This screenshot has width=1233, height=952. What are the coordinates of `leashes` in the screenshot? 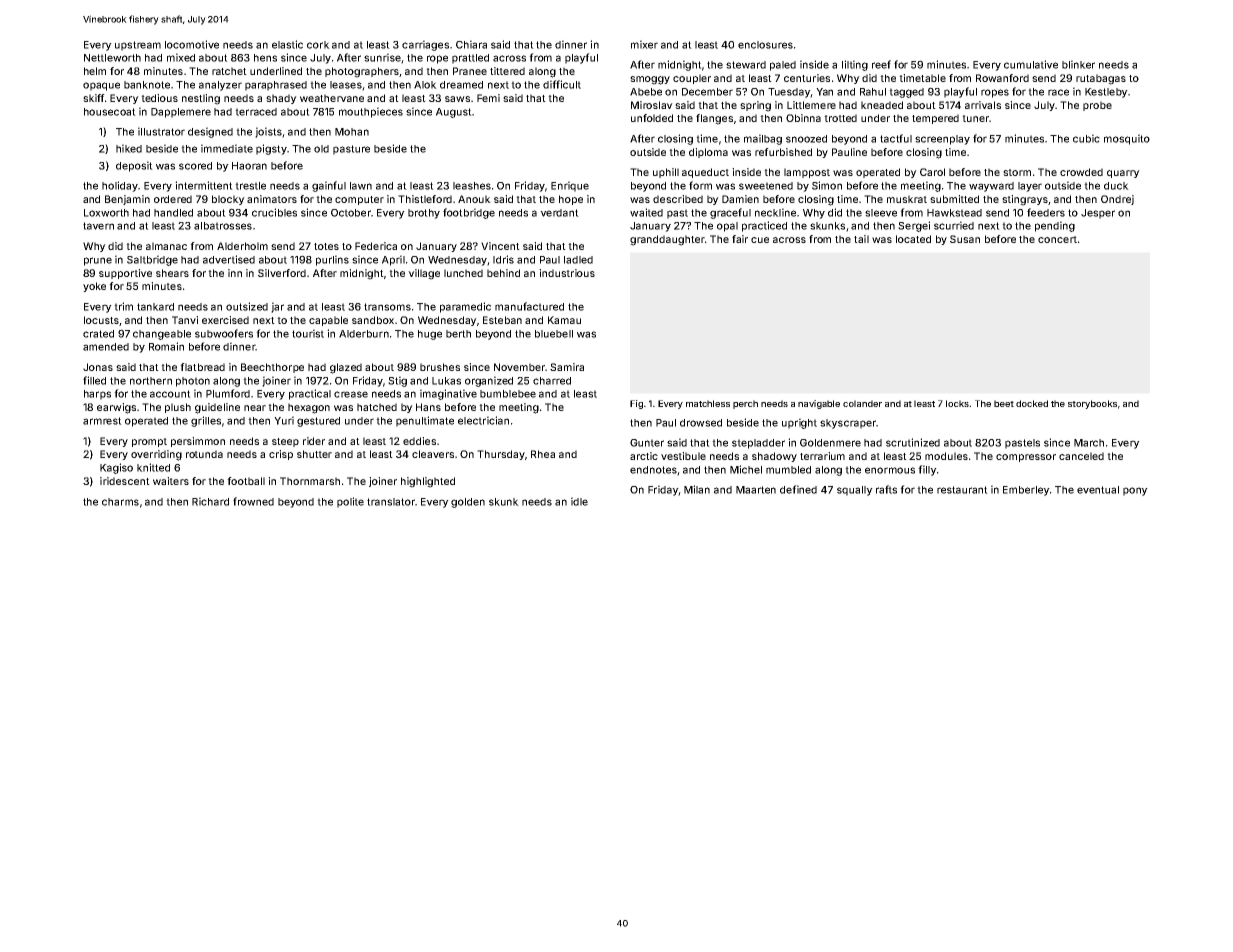 It's located at (472, 186).
